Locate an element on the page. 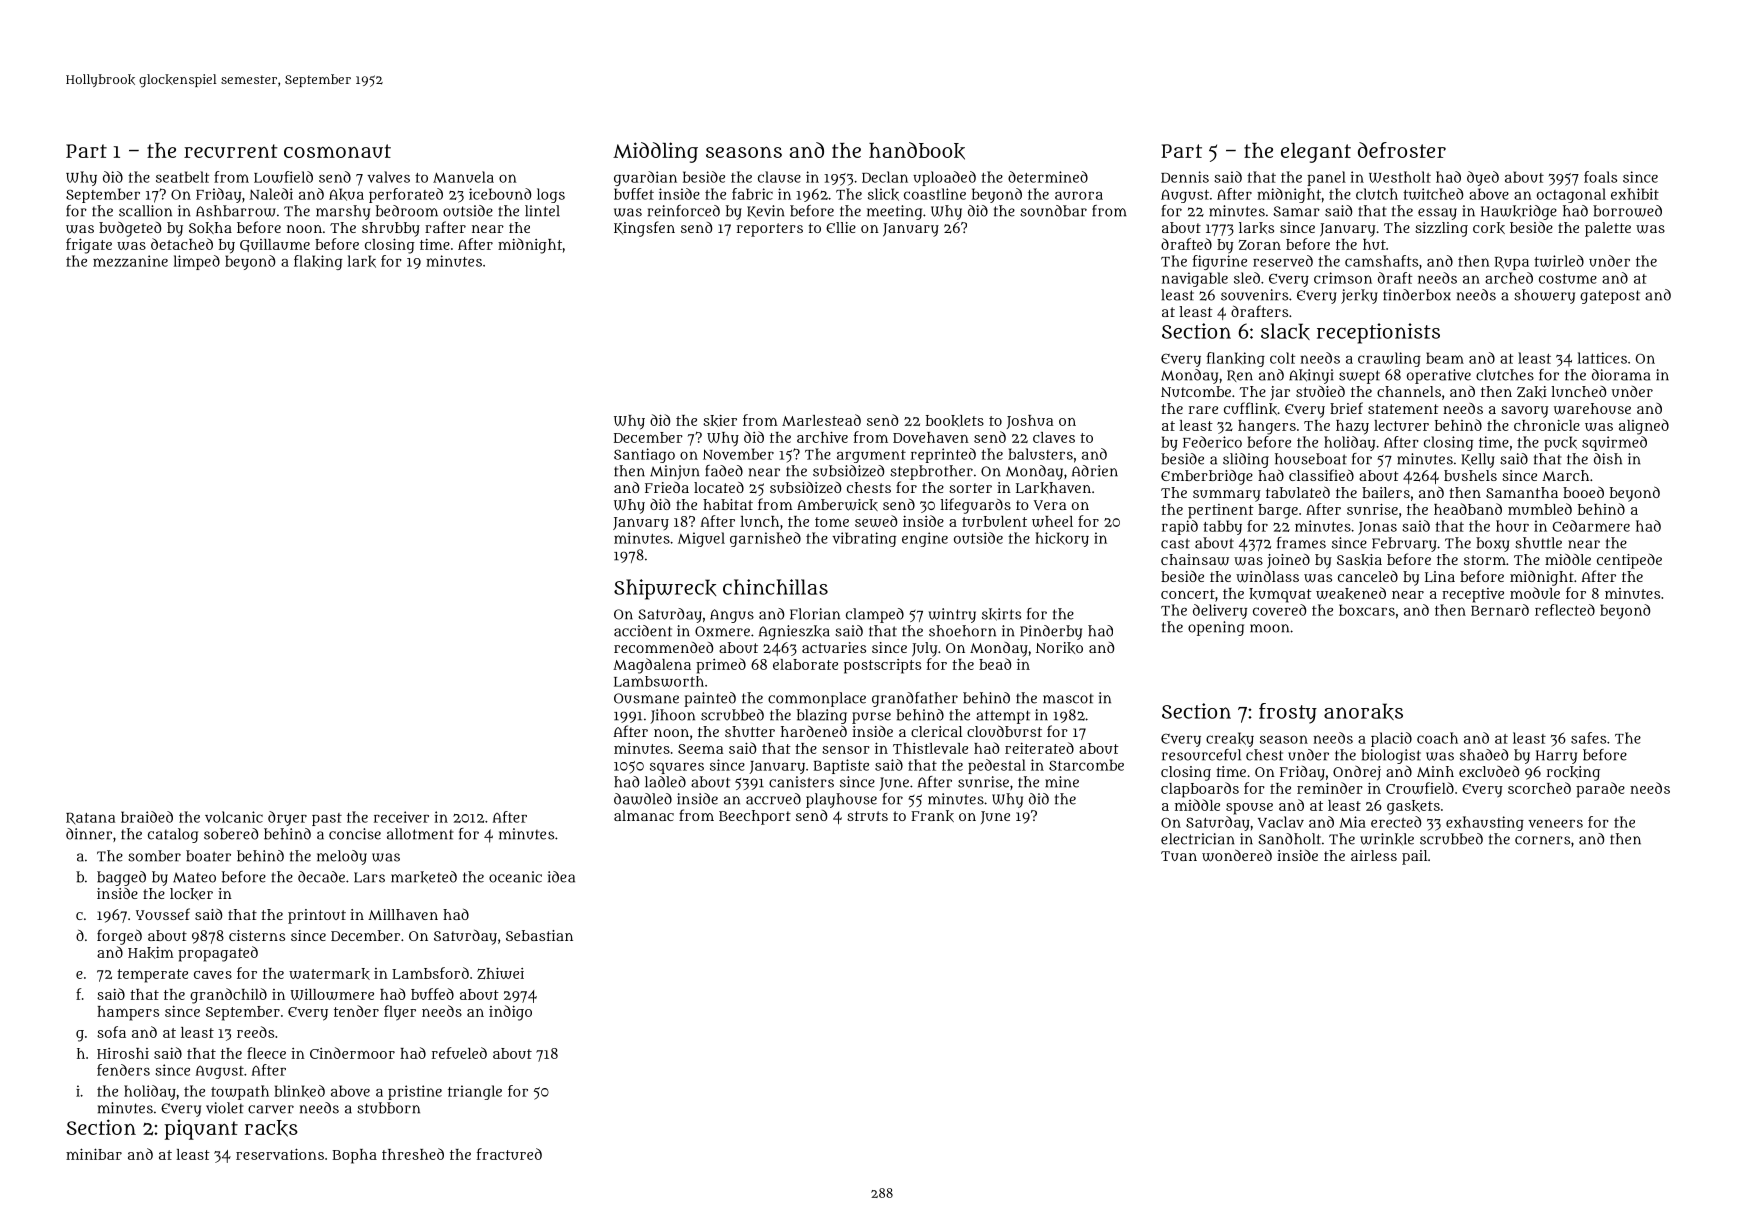  Manuela is located at coordinates (463, 177).
